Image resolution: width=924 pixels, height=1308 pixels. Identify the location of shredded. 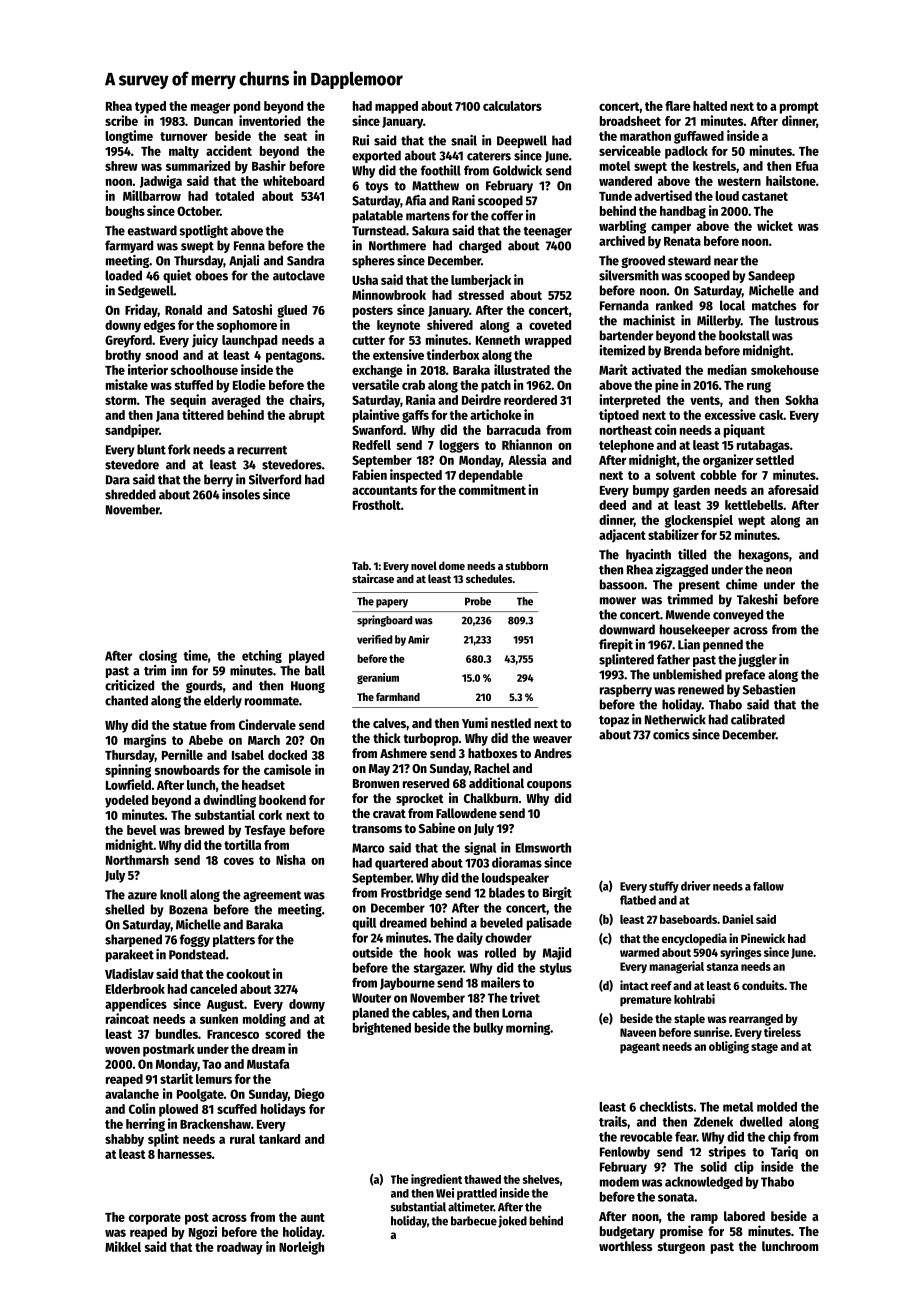
(130, 494).
